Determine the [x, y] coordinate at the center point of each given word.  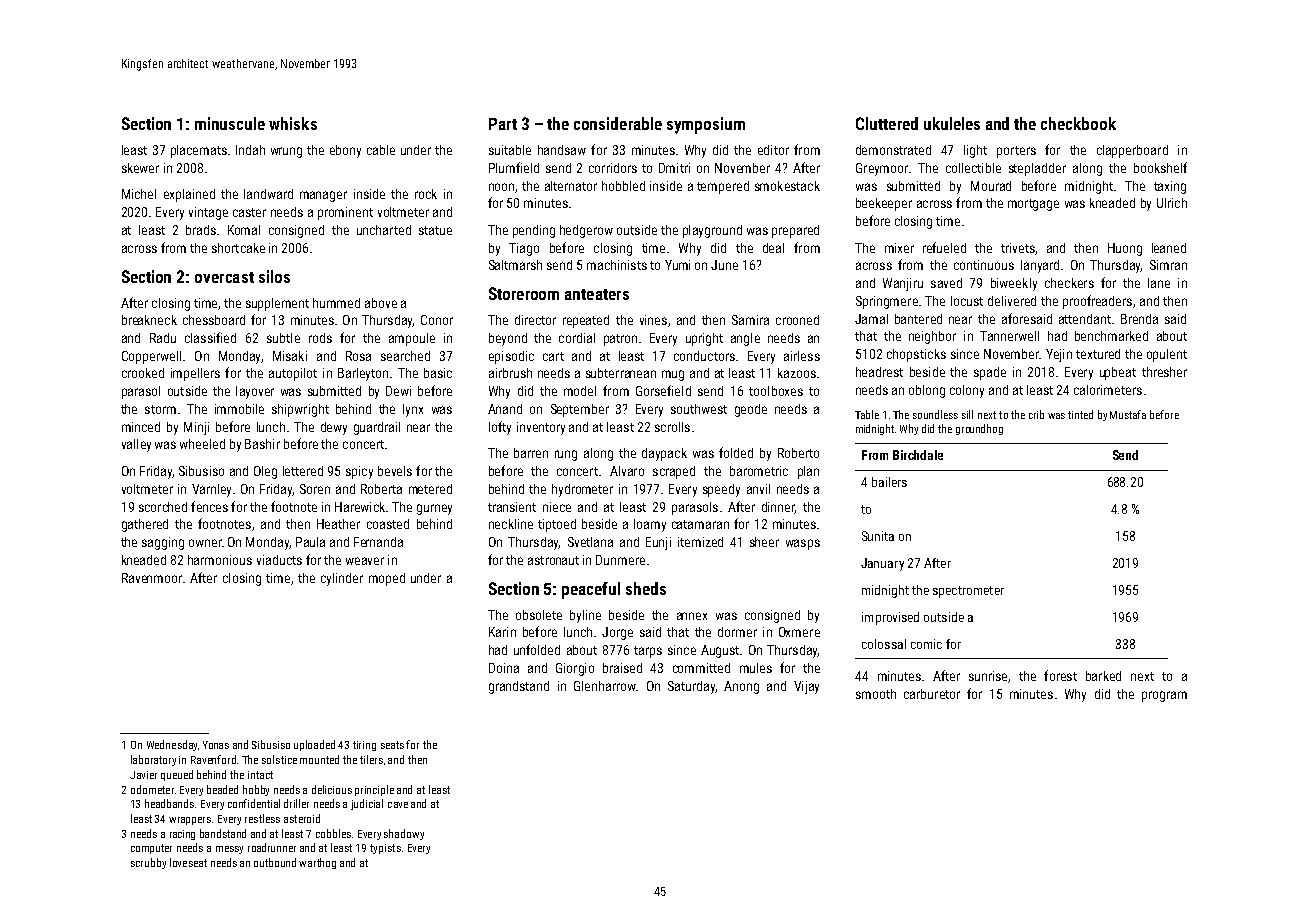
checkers [1069, 283]
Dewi [398, 391]
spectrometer [968, 592]
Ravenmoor [152, 578]
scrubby [148, 863]
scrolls [672, 427]
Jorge [617, 633]
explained [189, 195]
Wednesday [172, 745]
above [381, 303]
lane [1159, 283]
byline [585, 616]
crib [1036, 414]
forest [1060, 675]
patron [620, 340]
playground [712, 231]
